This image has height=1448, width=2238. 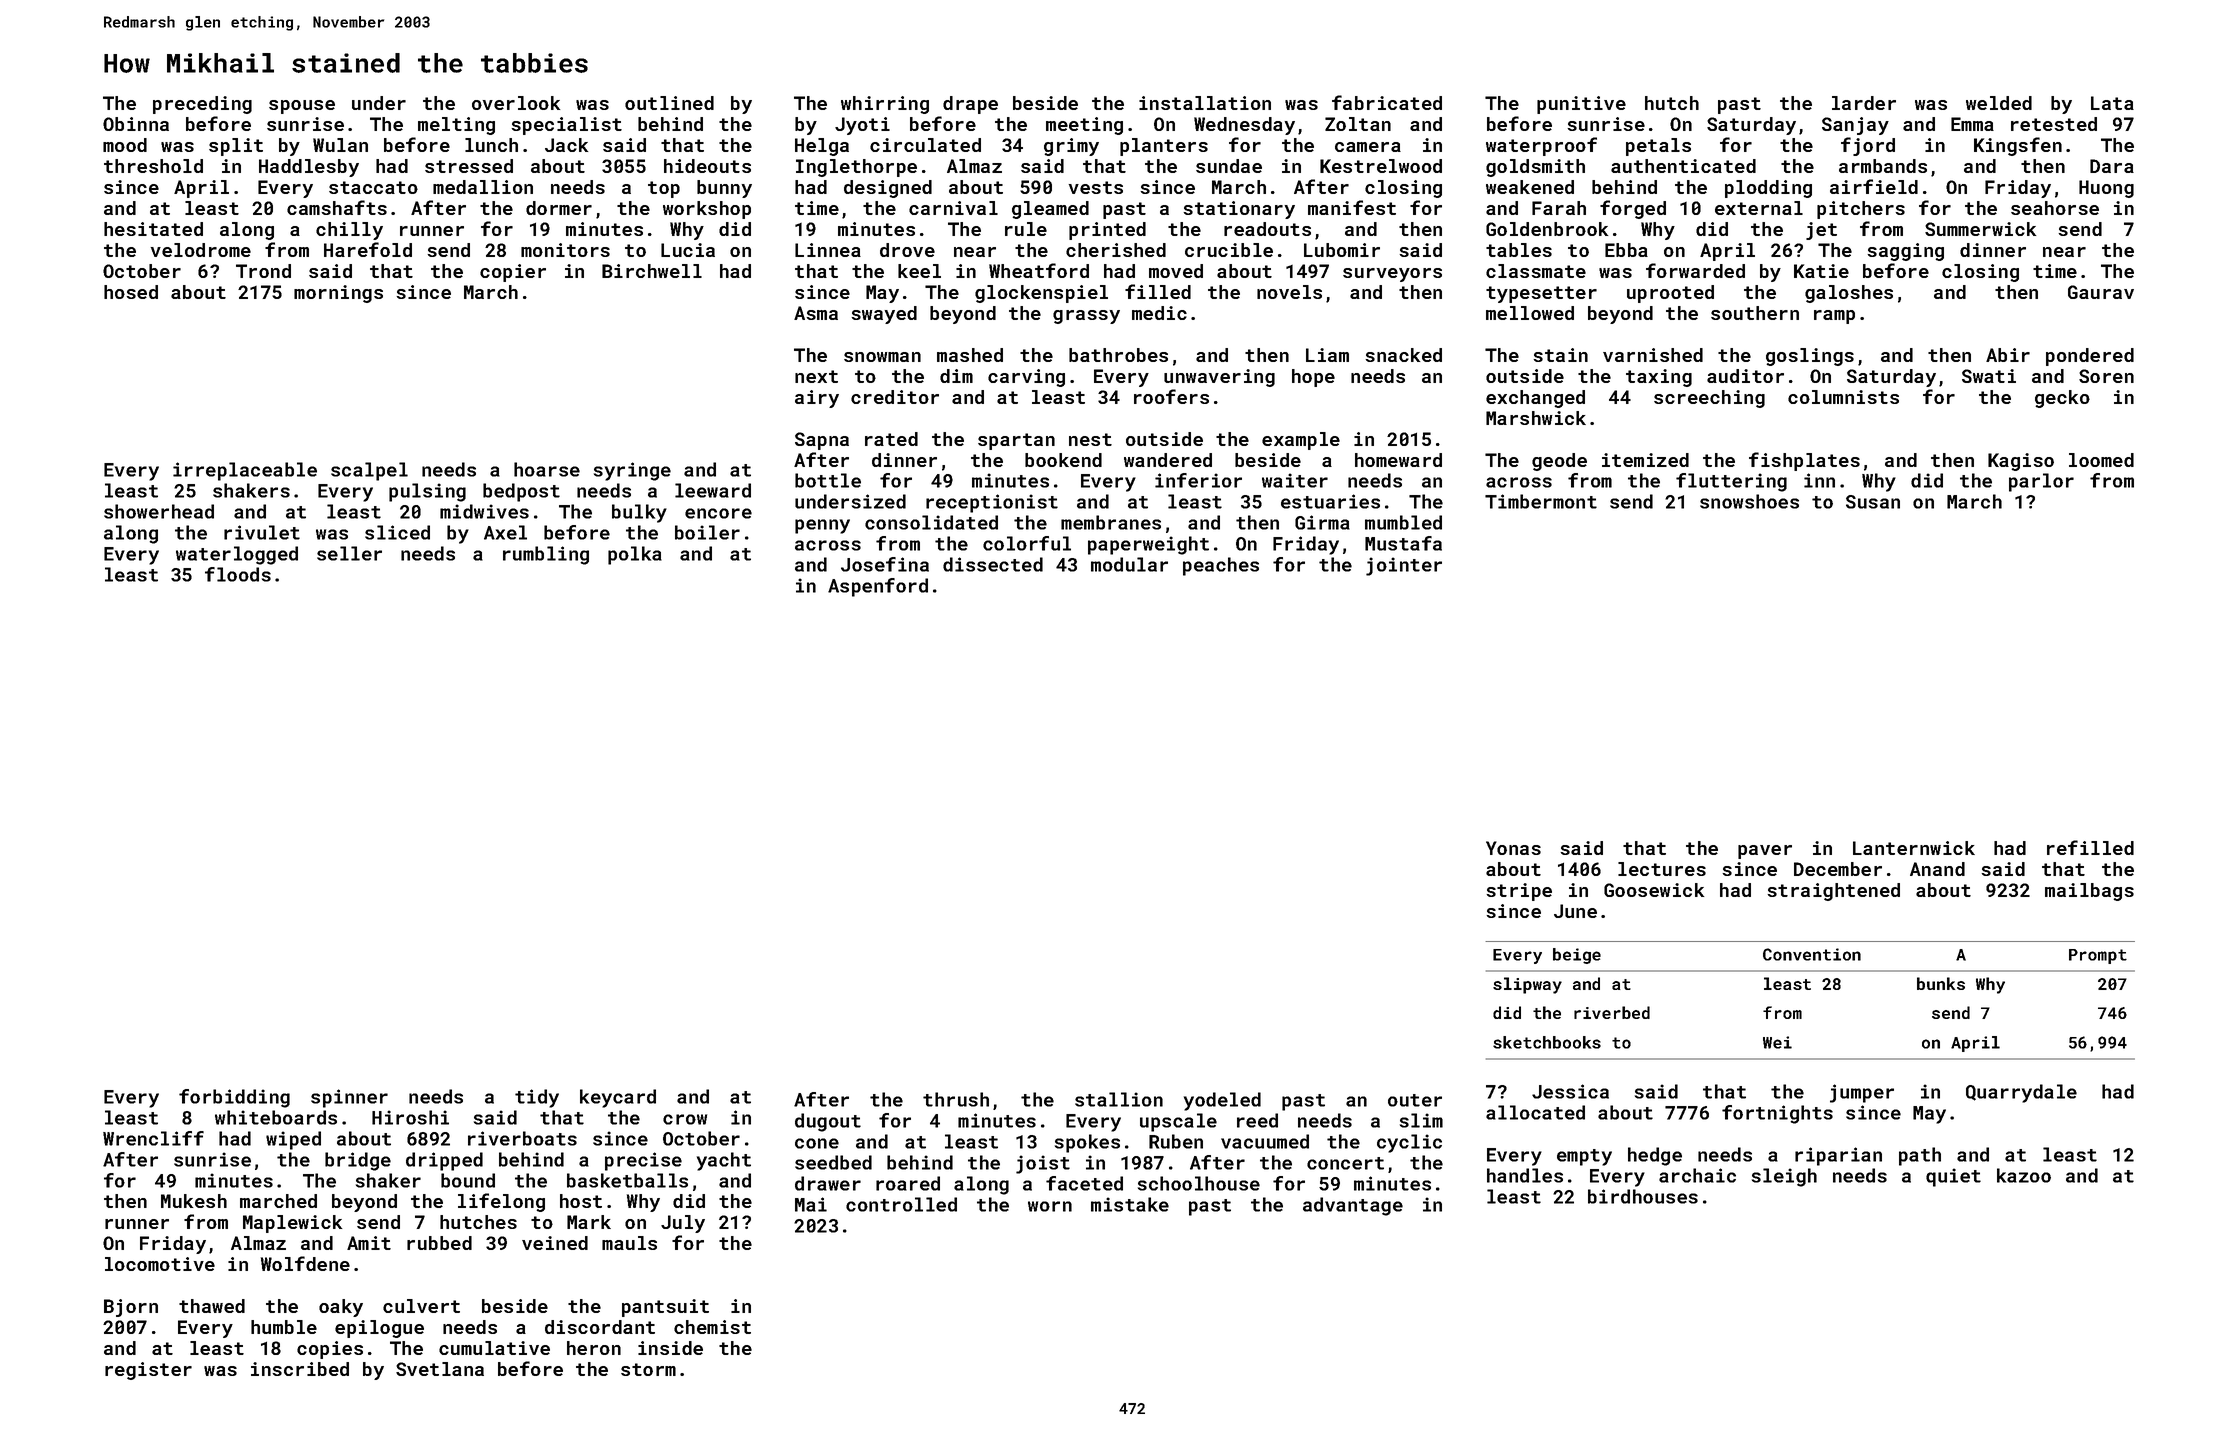 I want to click on Yonas, so click(x=1513, y=848).
